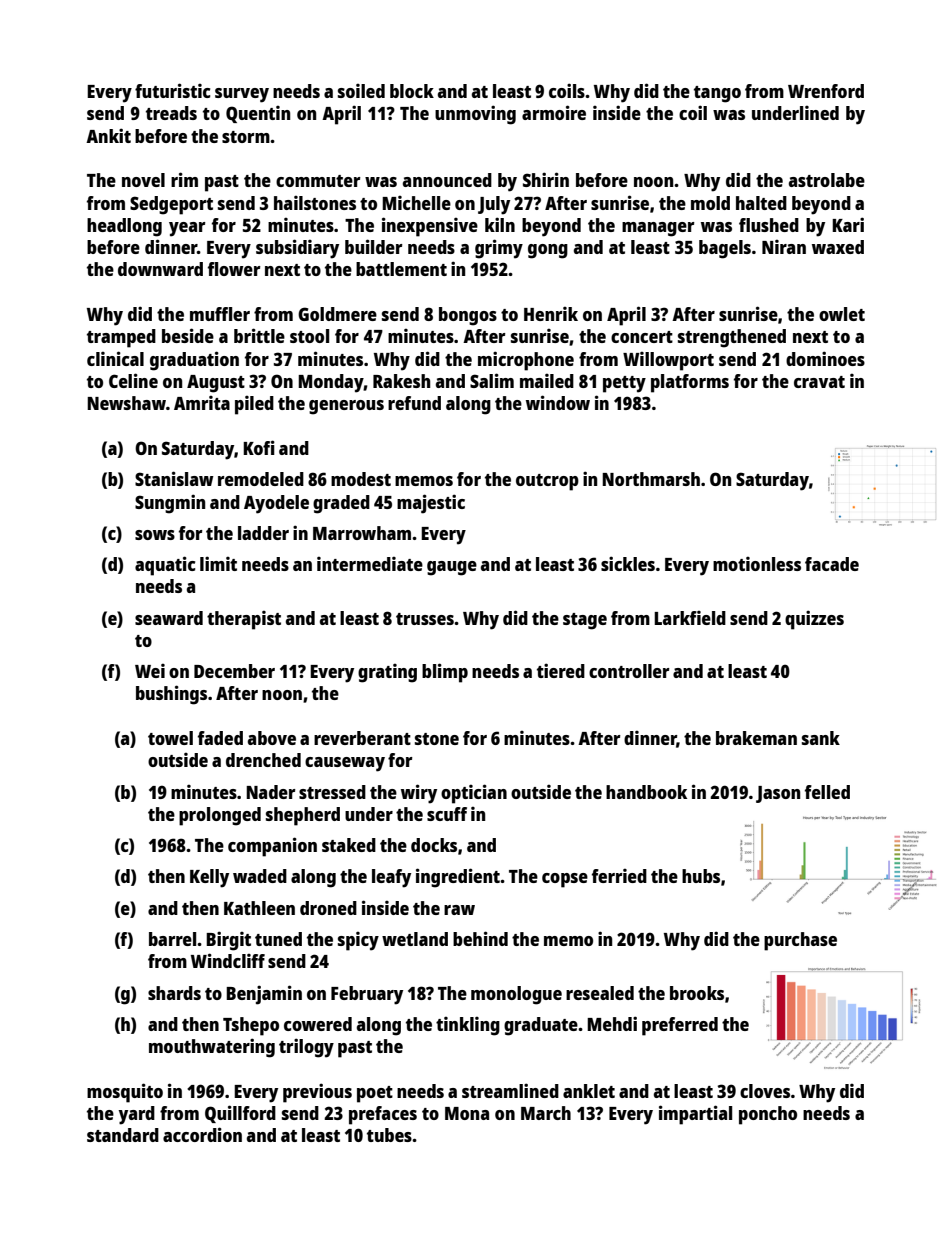 The image size is (952, 1233). I want to click on poncho, so click(768, 1115).
